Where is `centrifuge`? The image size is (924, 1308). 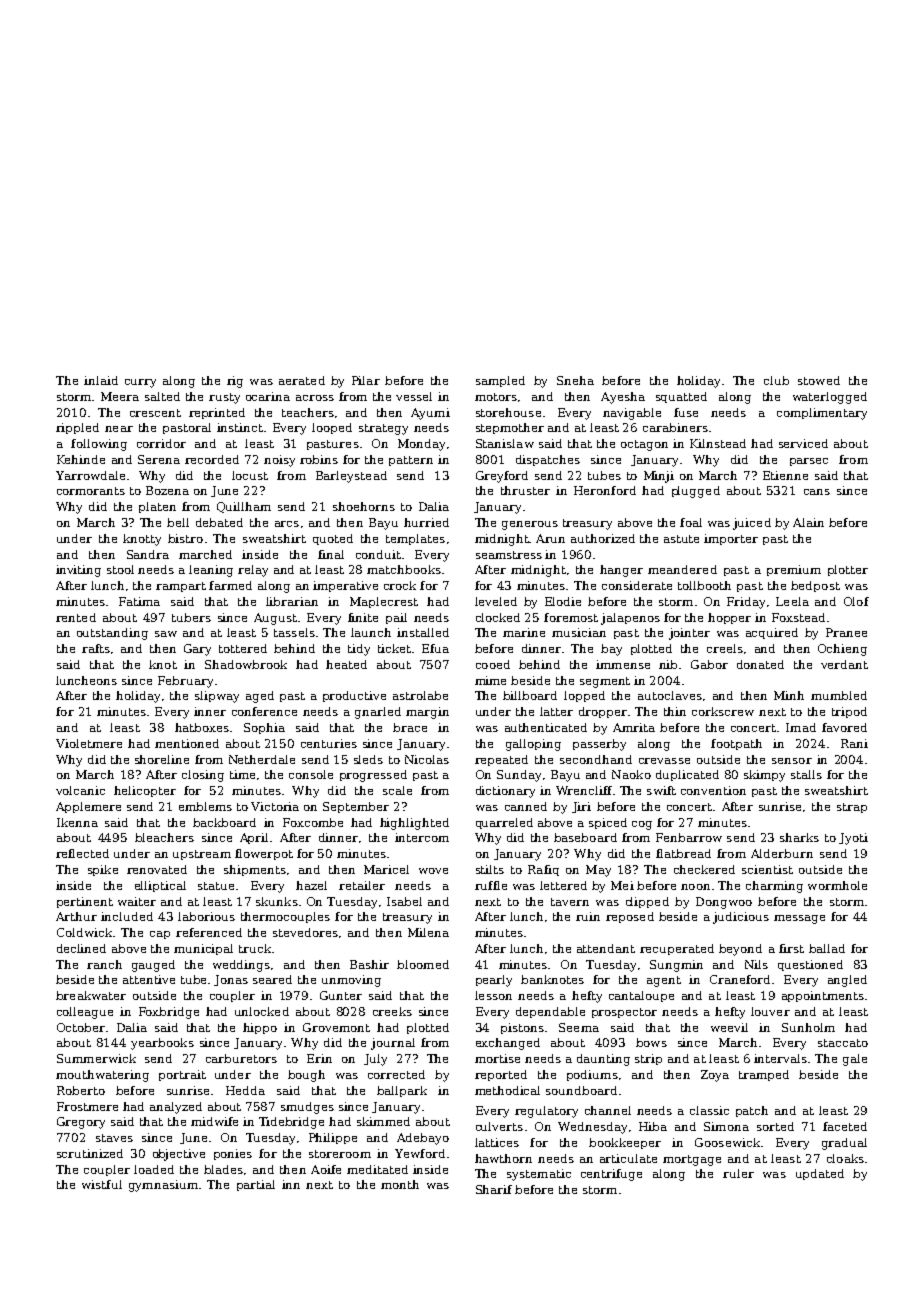 centrifuge is located at coordinates (611, 1175).
